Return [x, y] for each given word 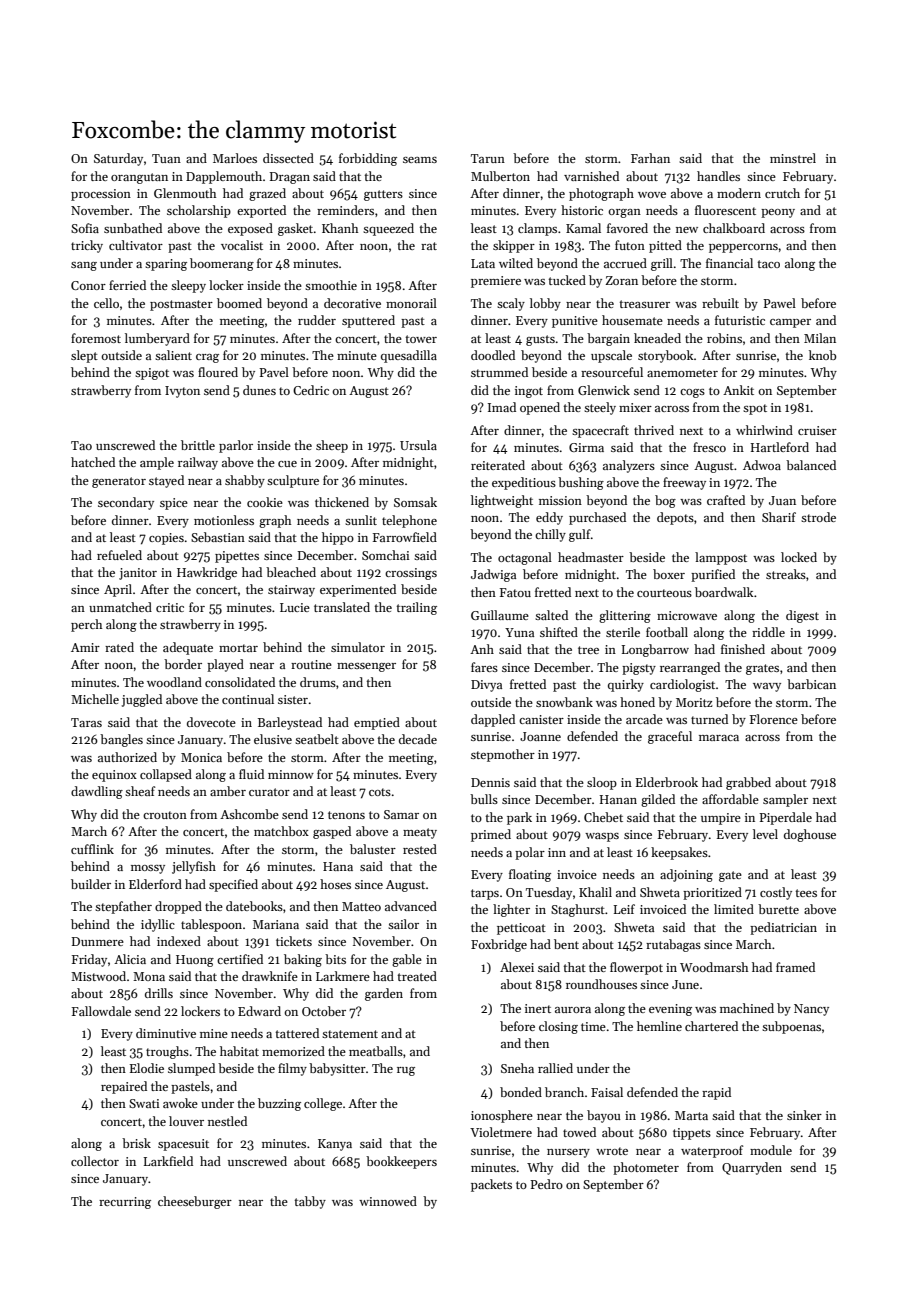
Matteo [361, 906]
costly [776, 893]
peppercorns [743, 248]
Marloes [235, 158]
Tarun [488, 158]
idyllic [158, 925]
